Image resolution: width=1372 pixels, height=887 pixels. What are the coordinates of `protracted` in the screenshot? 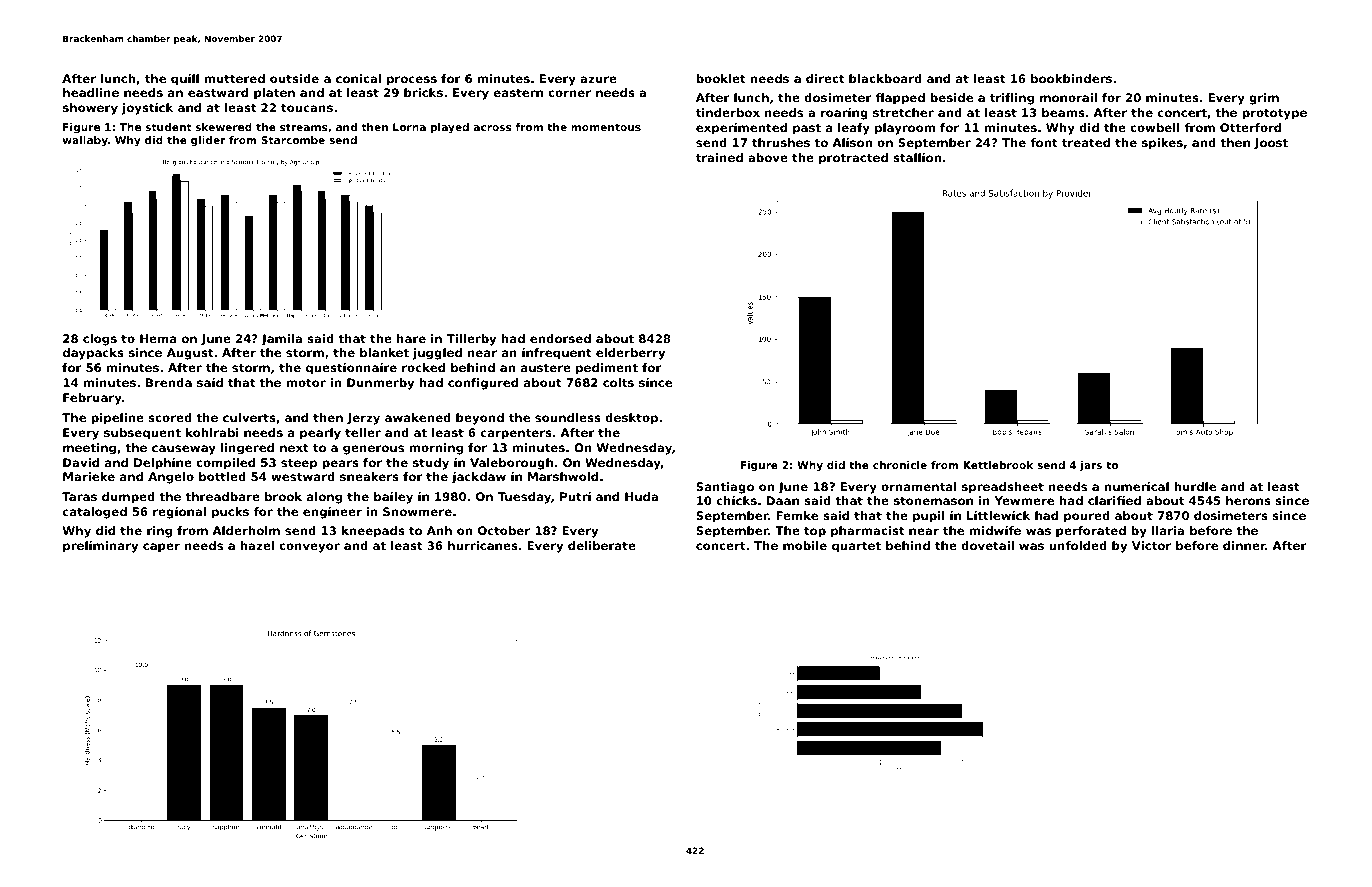 It's located at (853, 159).
